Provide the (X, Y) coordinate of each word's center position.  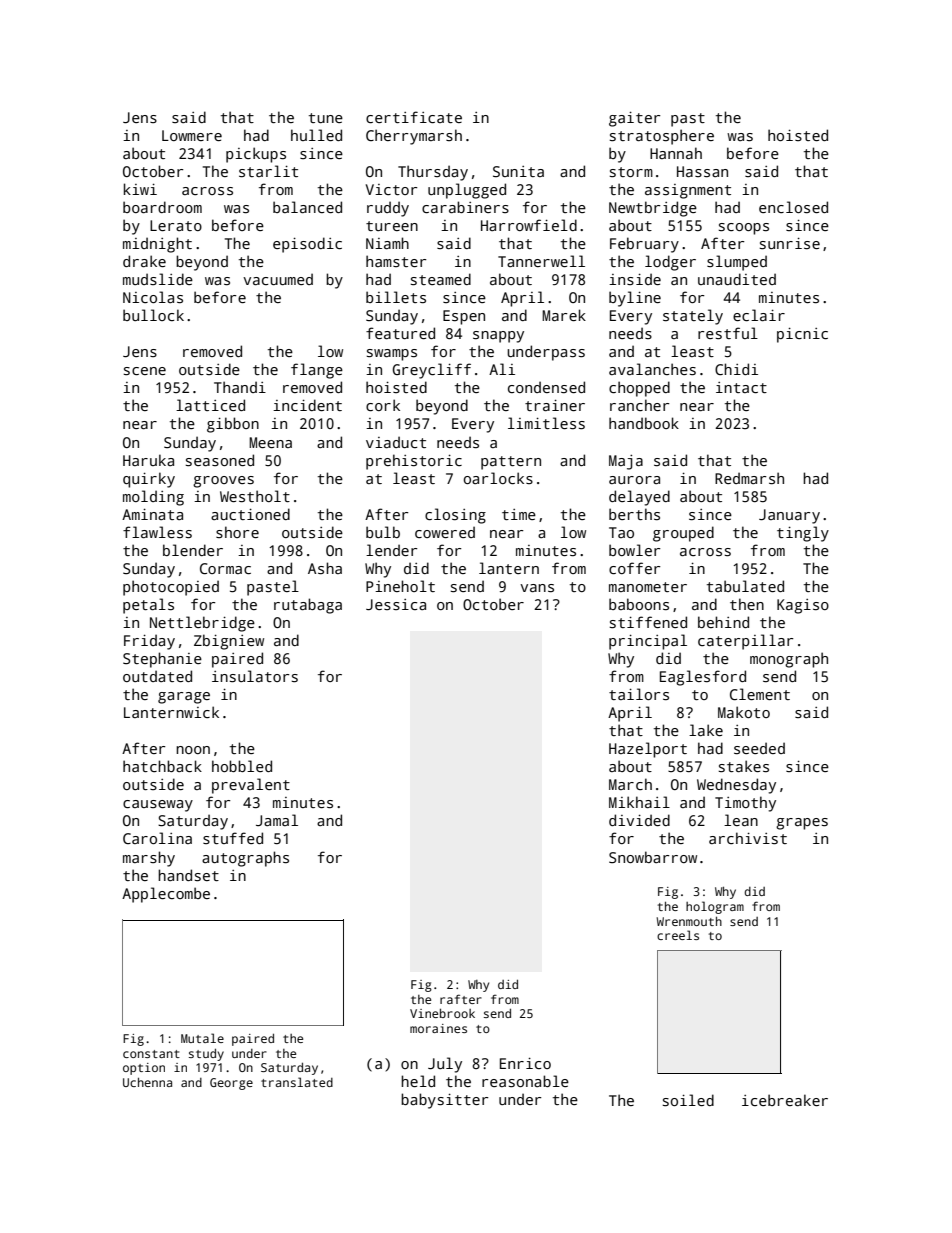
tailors (639, 694)
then (747, 604)
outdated (157, 676)
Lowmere (192, 135)
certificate (414, 117)
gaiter (634, 119)
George (231, 1084)
